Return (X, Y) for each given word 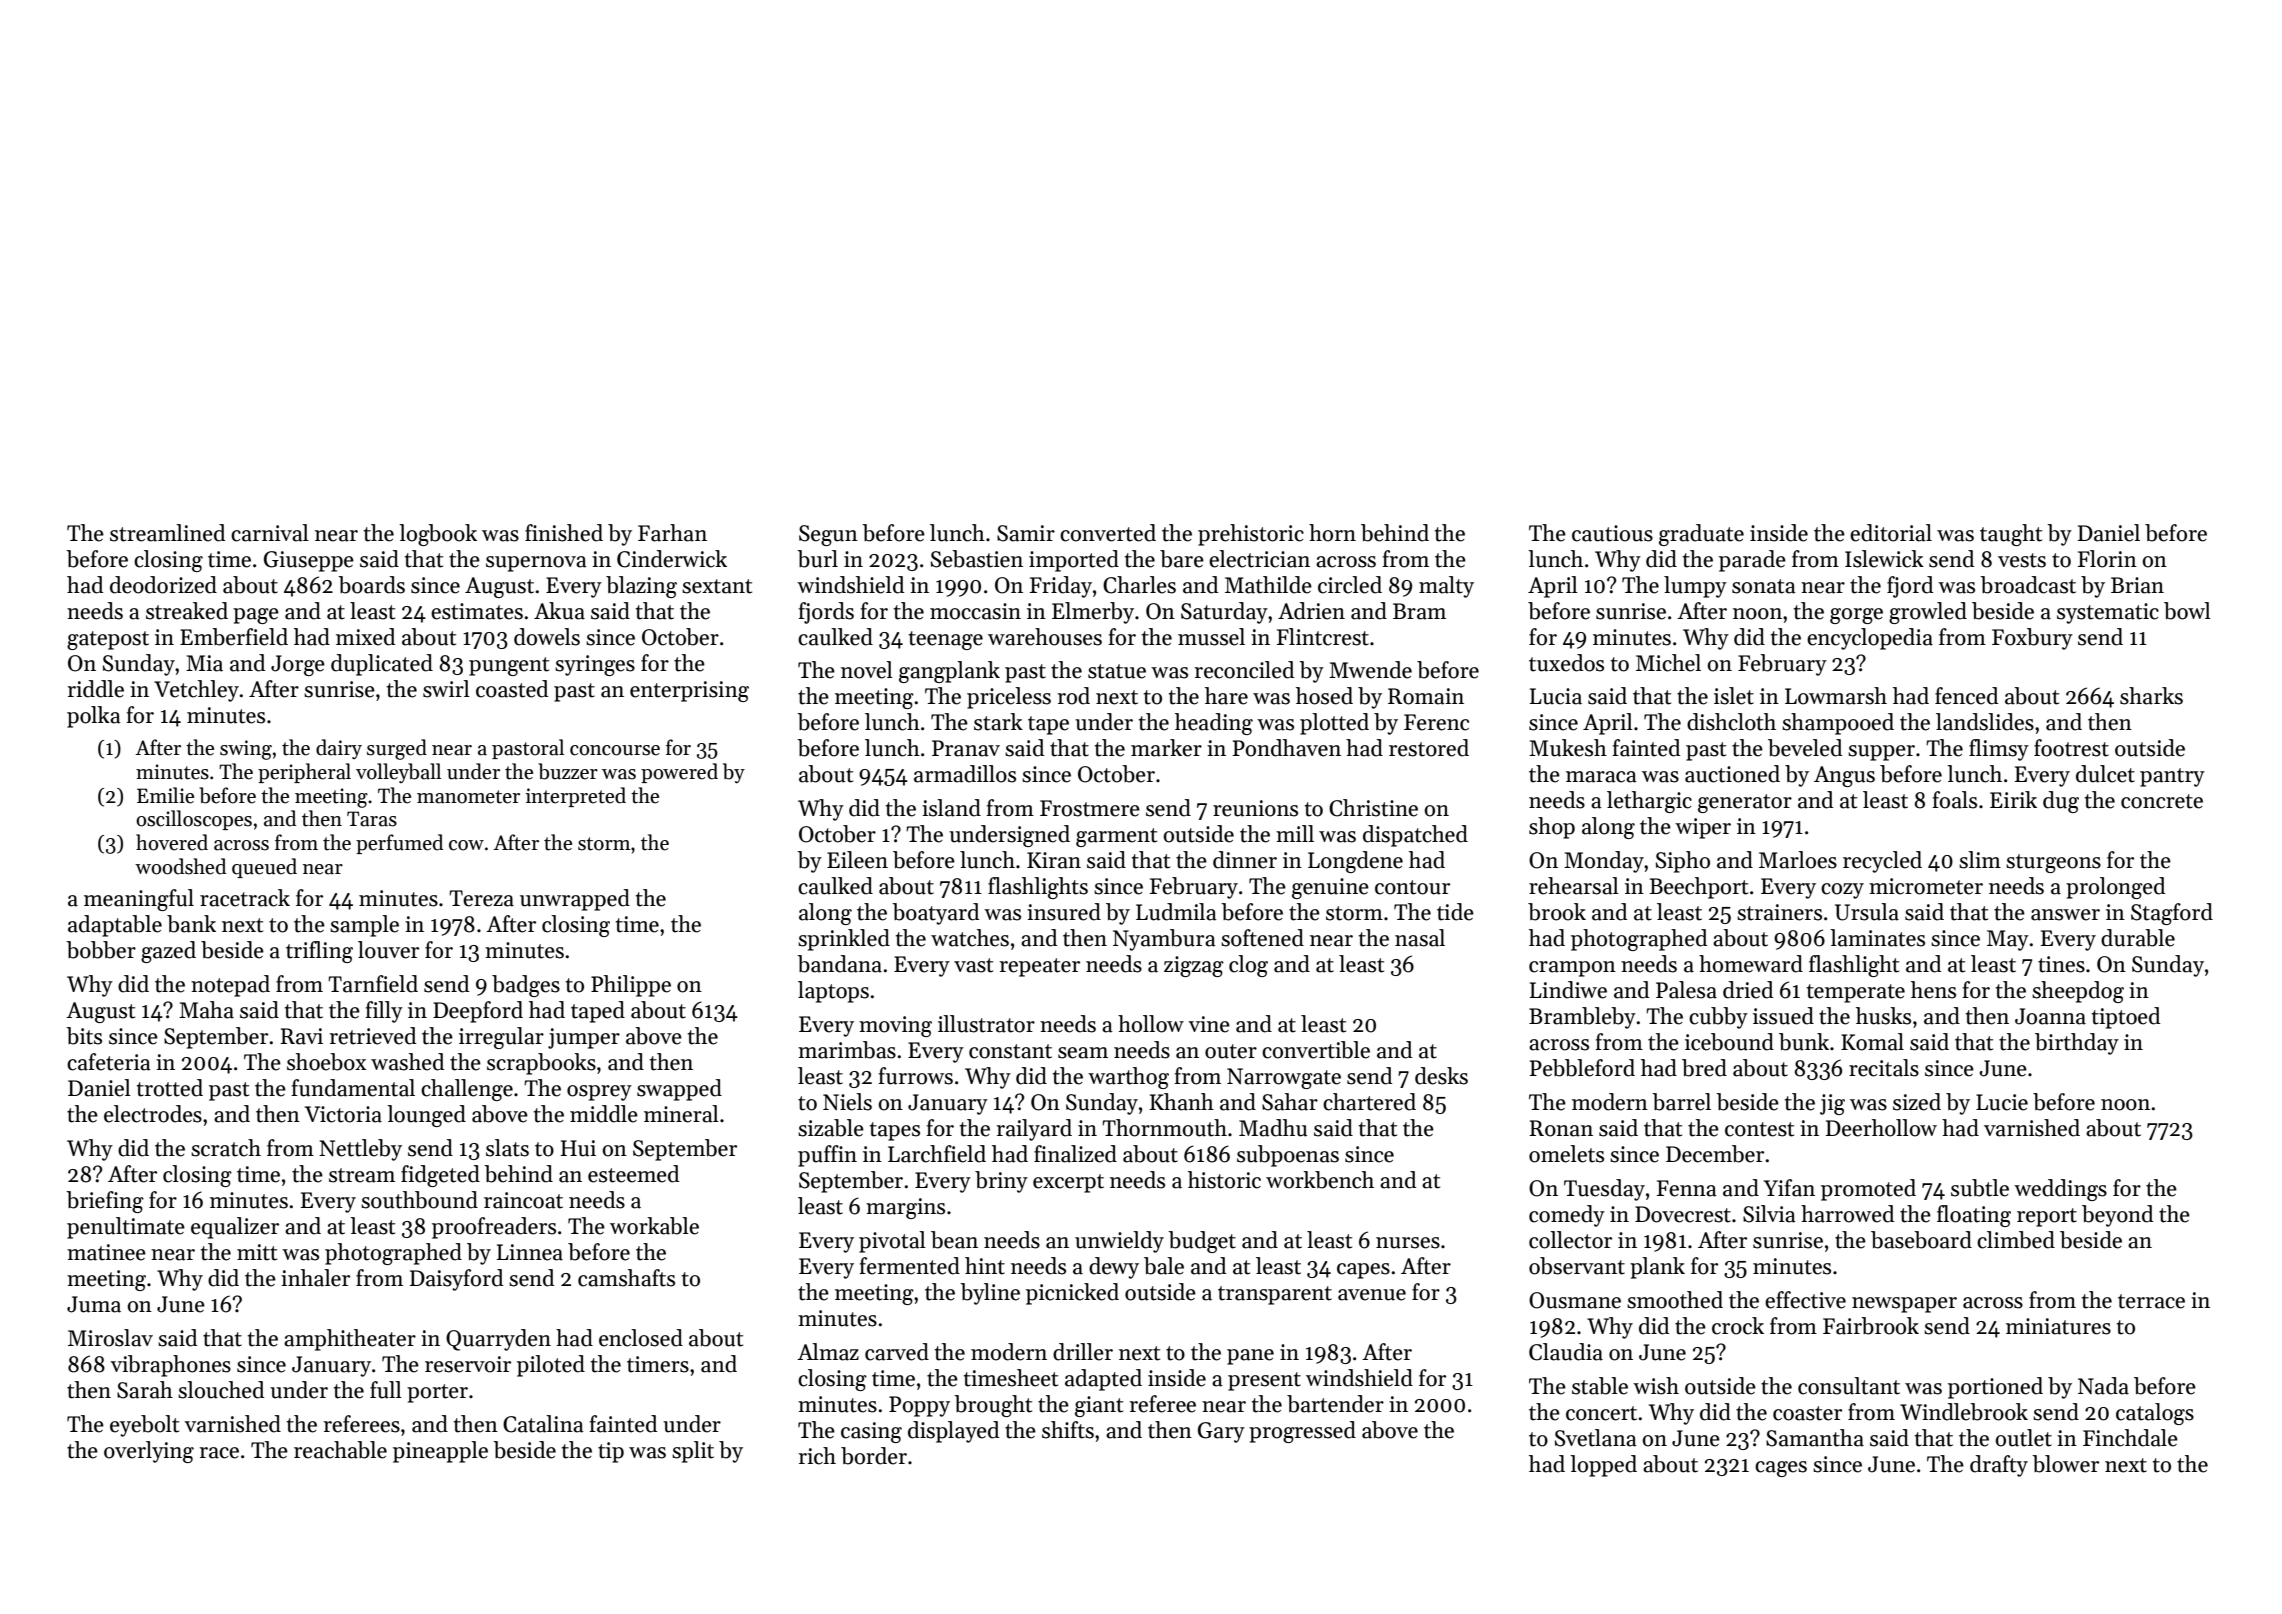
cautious (1612, 533)
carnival (270, 533)
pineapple (440, 1452)
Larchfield (937, 1154)
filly (384, 1012)
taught (2011, 535)
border (874, 1456)
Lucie (2002, 1102)
